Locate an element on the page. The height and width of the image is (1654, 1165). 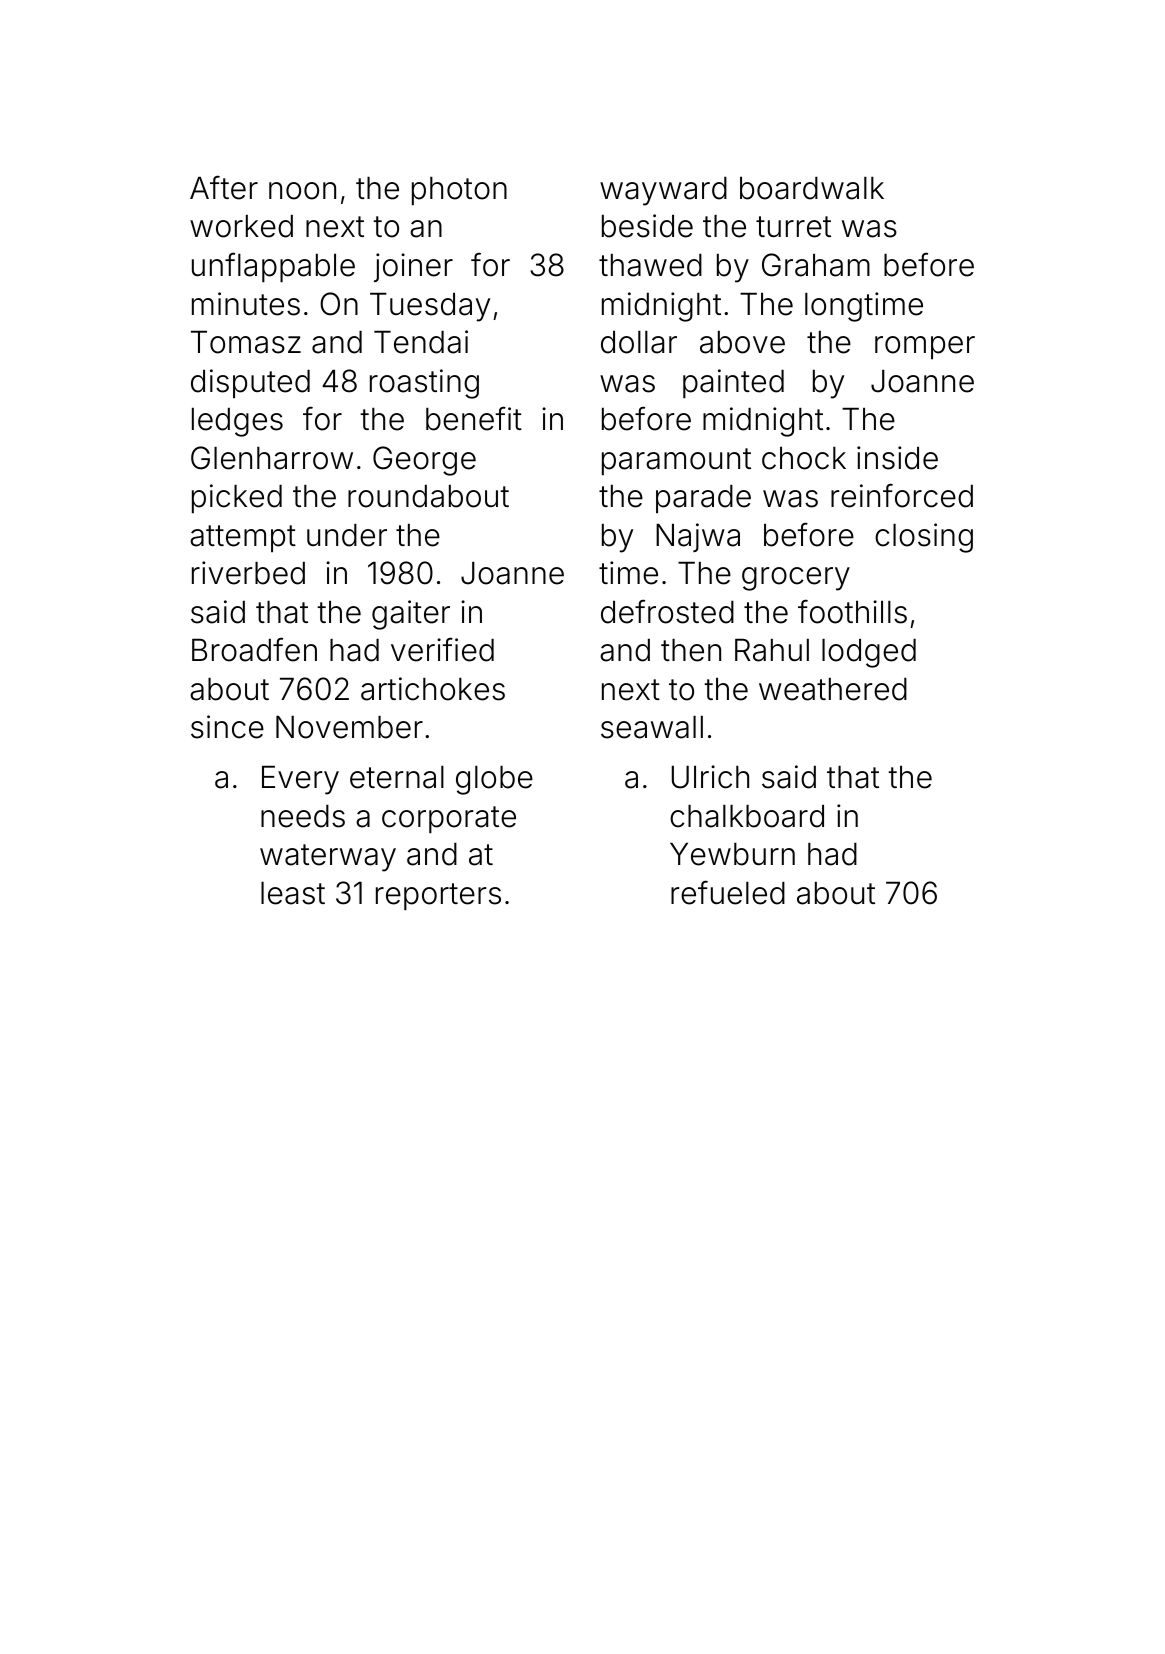
wayward is located at coordinates (663, 191).
